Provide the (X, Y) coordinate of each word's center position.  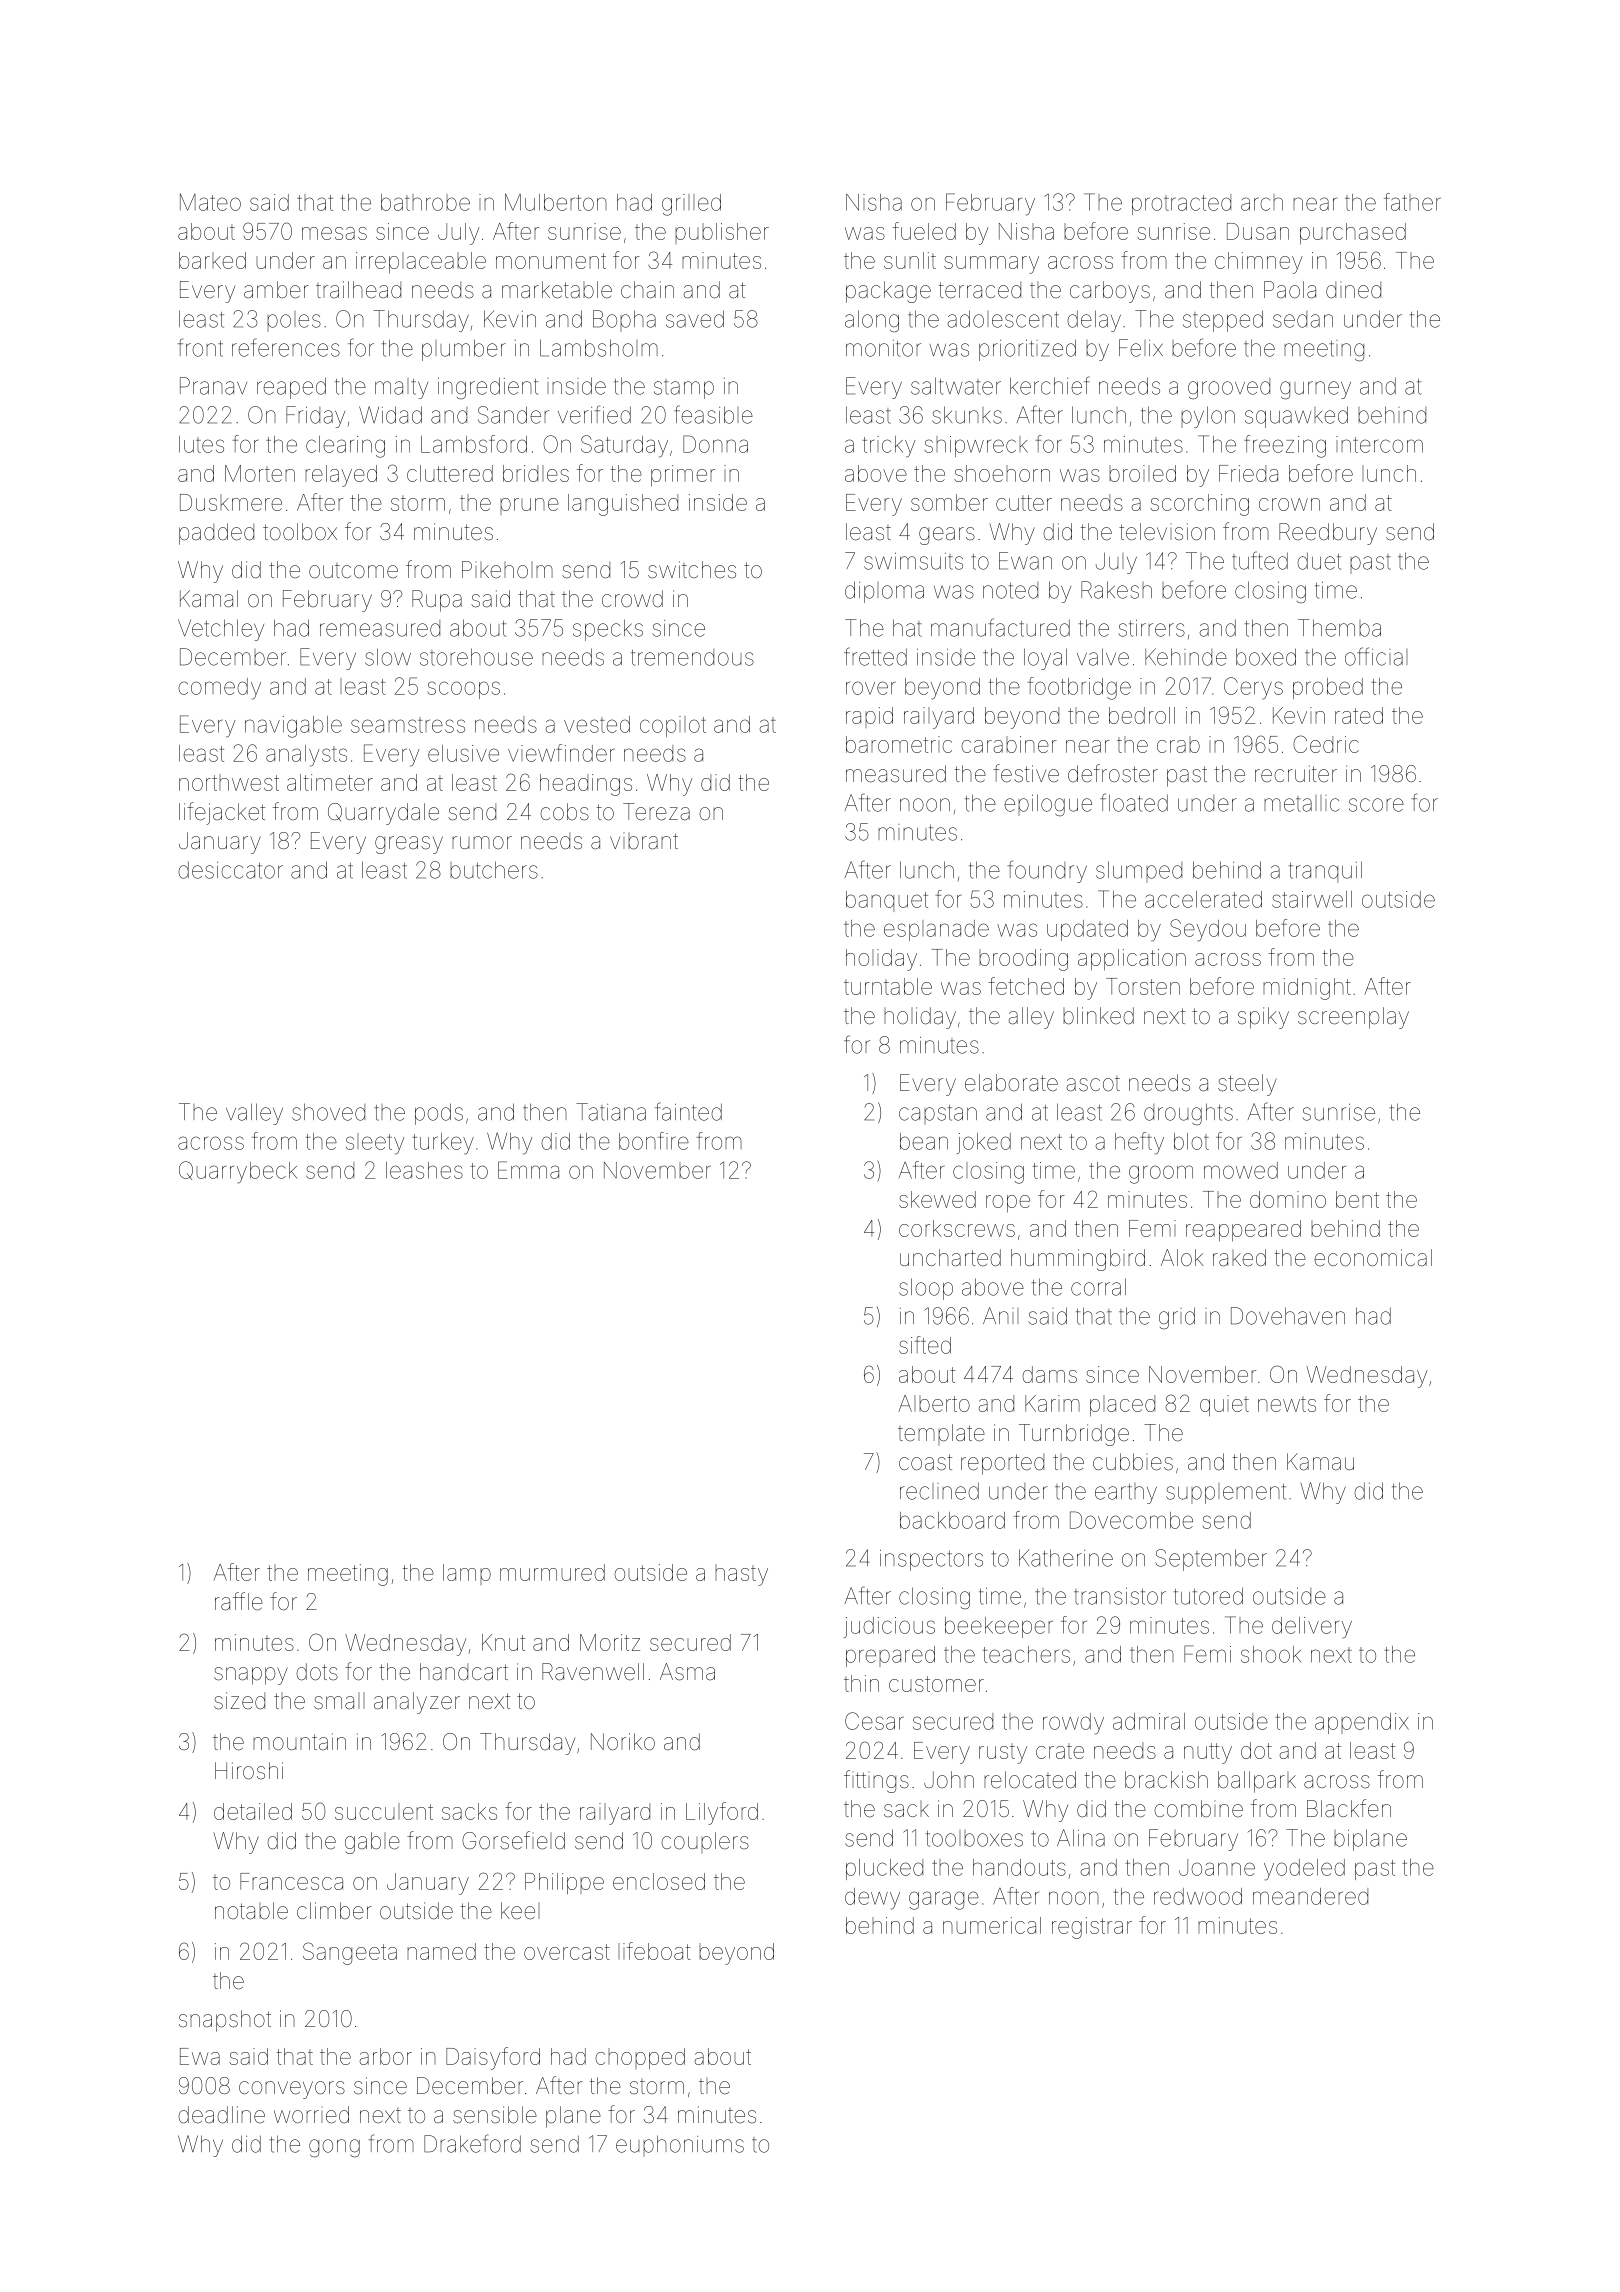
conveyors (292, 2090)
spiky (1263, 1018)
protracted (1181, 204)
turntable (888, 986)
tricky (888, 447)
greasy (409, 845)
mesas (334, 233)
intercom (1379, 444)
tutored (1208, 1596)
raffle (239, 1601)
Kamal (209, 599)
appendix (1362, 1723)
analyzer (417, 1703)
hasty (741, 1575)
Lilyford (722, 1813)
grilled (691, 205)
